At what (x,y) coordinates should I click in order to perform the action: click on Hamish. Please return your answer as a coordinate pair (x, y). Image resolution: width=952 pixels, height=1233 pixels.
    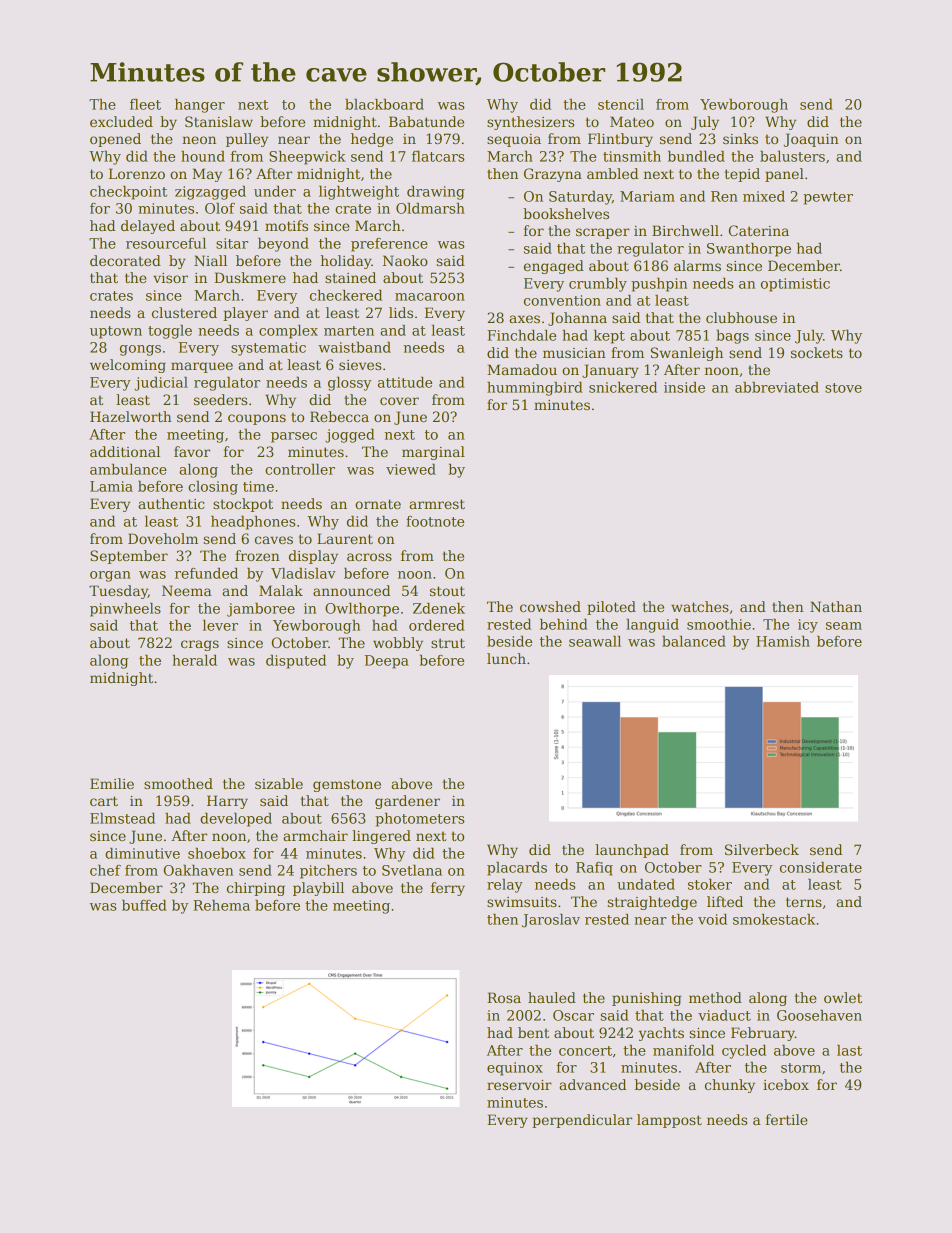
    Looking at the image, I should click on (783, 641).
